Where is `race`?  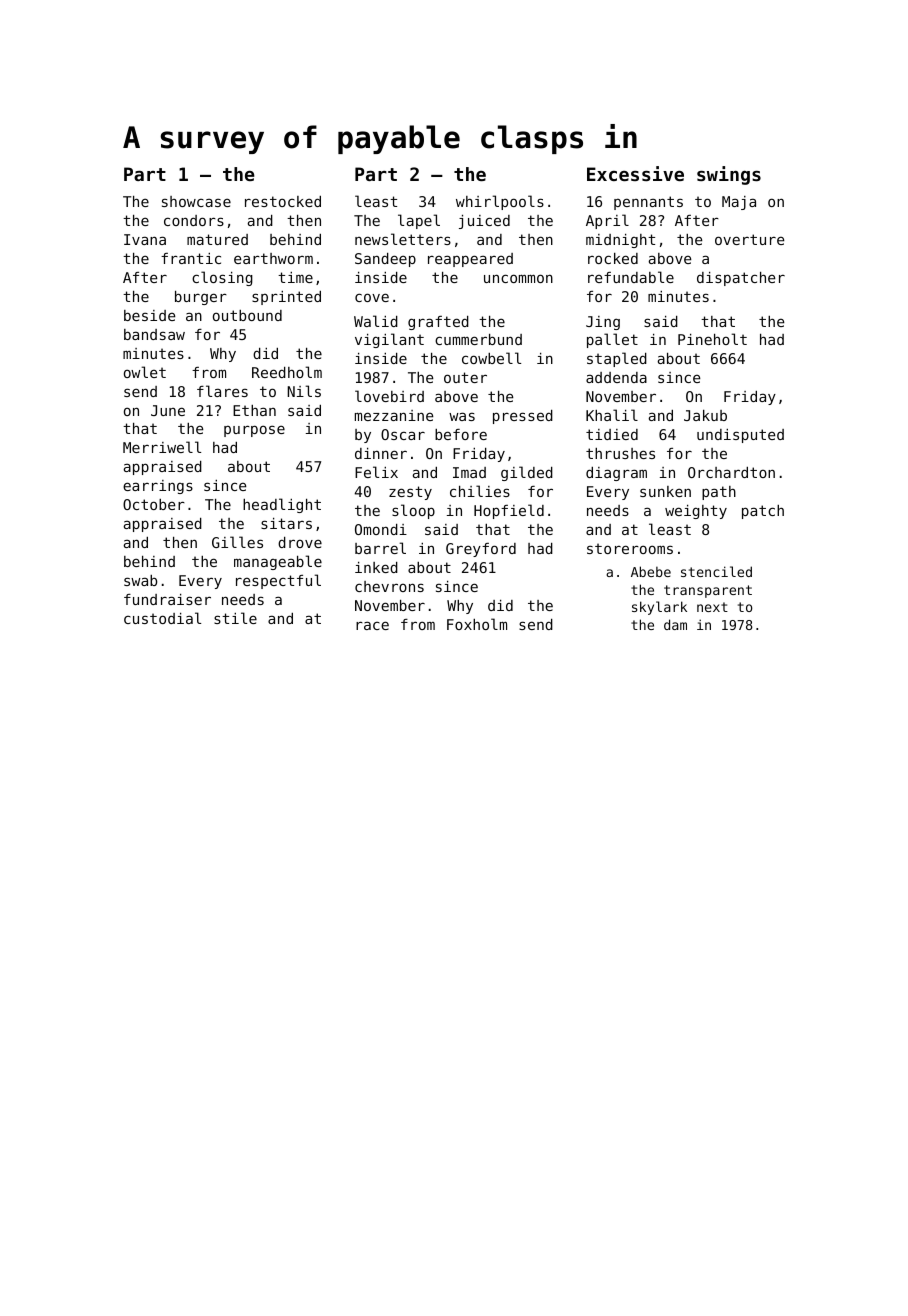
race is located at coordinates (372, 625).
